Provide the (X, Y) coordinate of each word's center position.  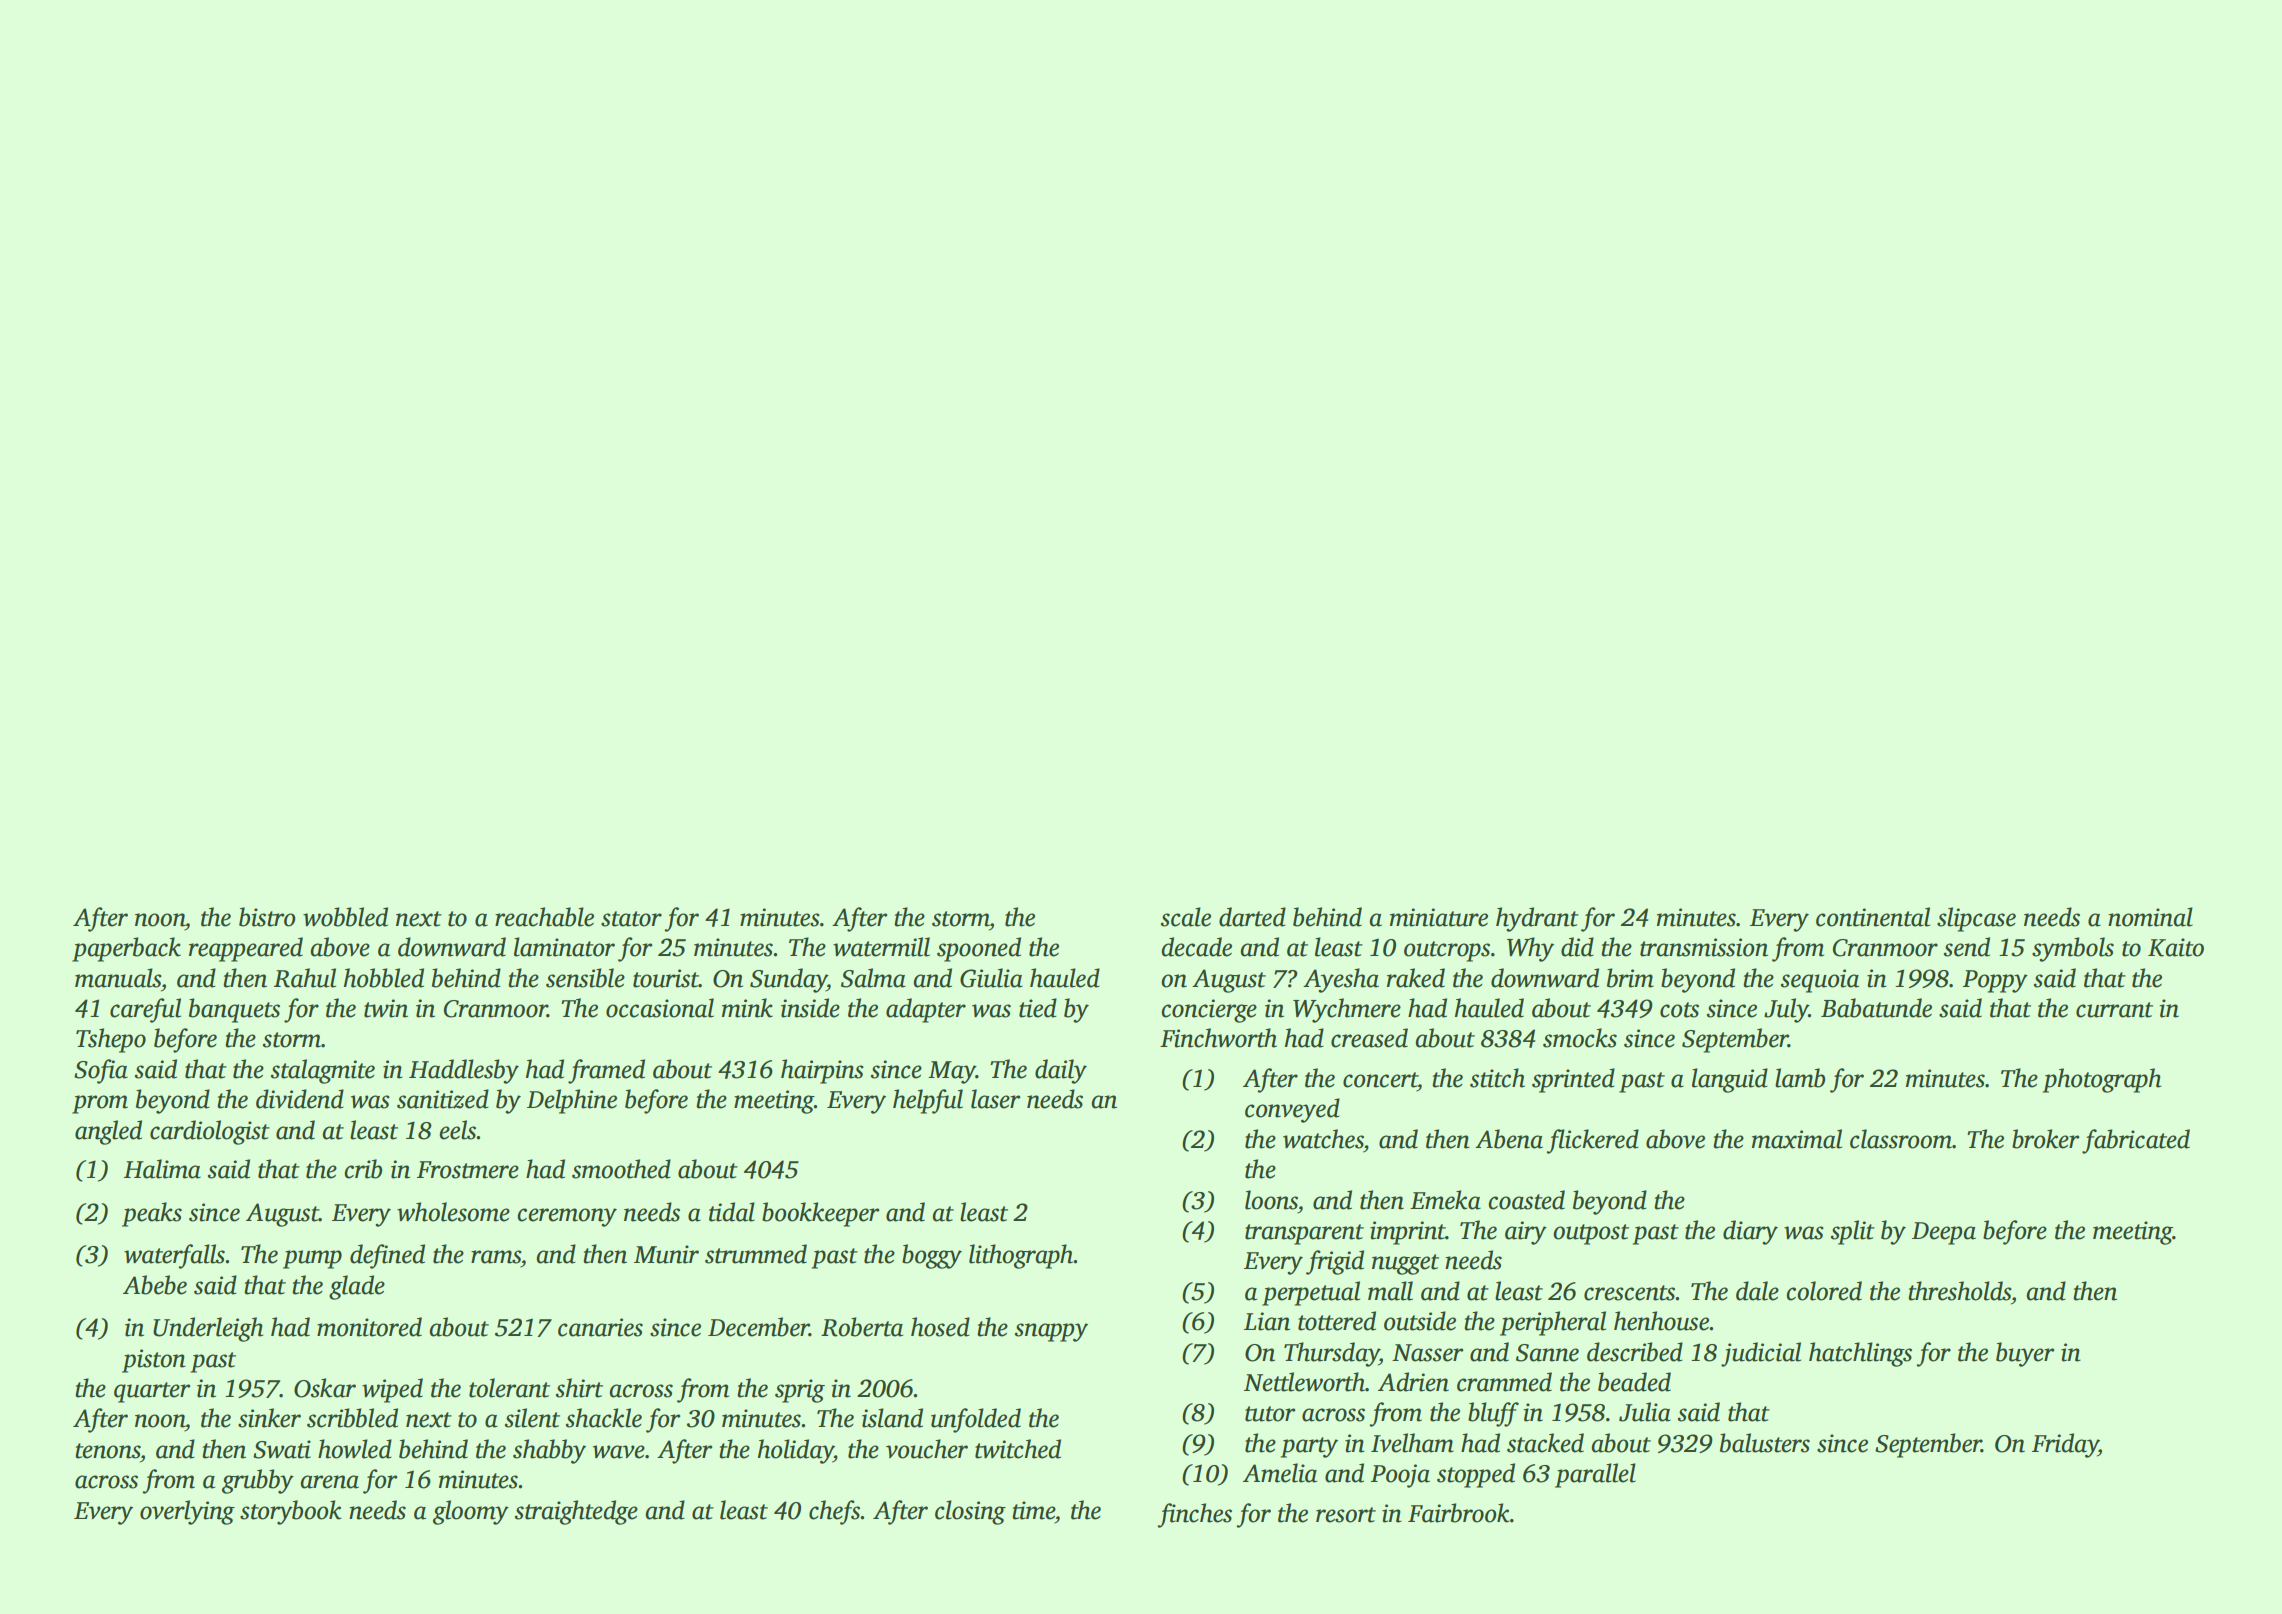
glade (357, 1287)
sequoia (1820, 981)
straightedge (576, 1512)
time (1033, 1510)
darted (1252, 917)
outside (1420, 1321)
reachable (544, 917)
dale (1757, 1291)
